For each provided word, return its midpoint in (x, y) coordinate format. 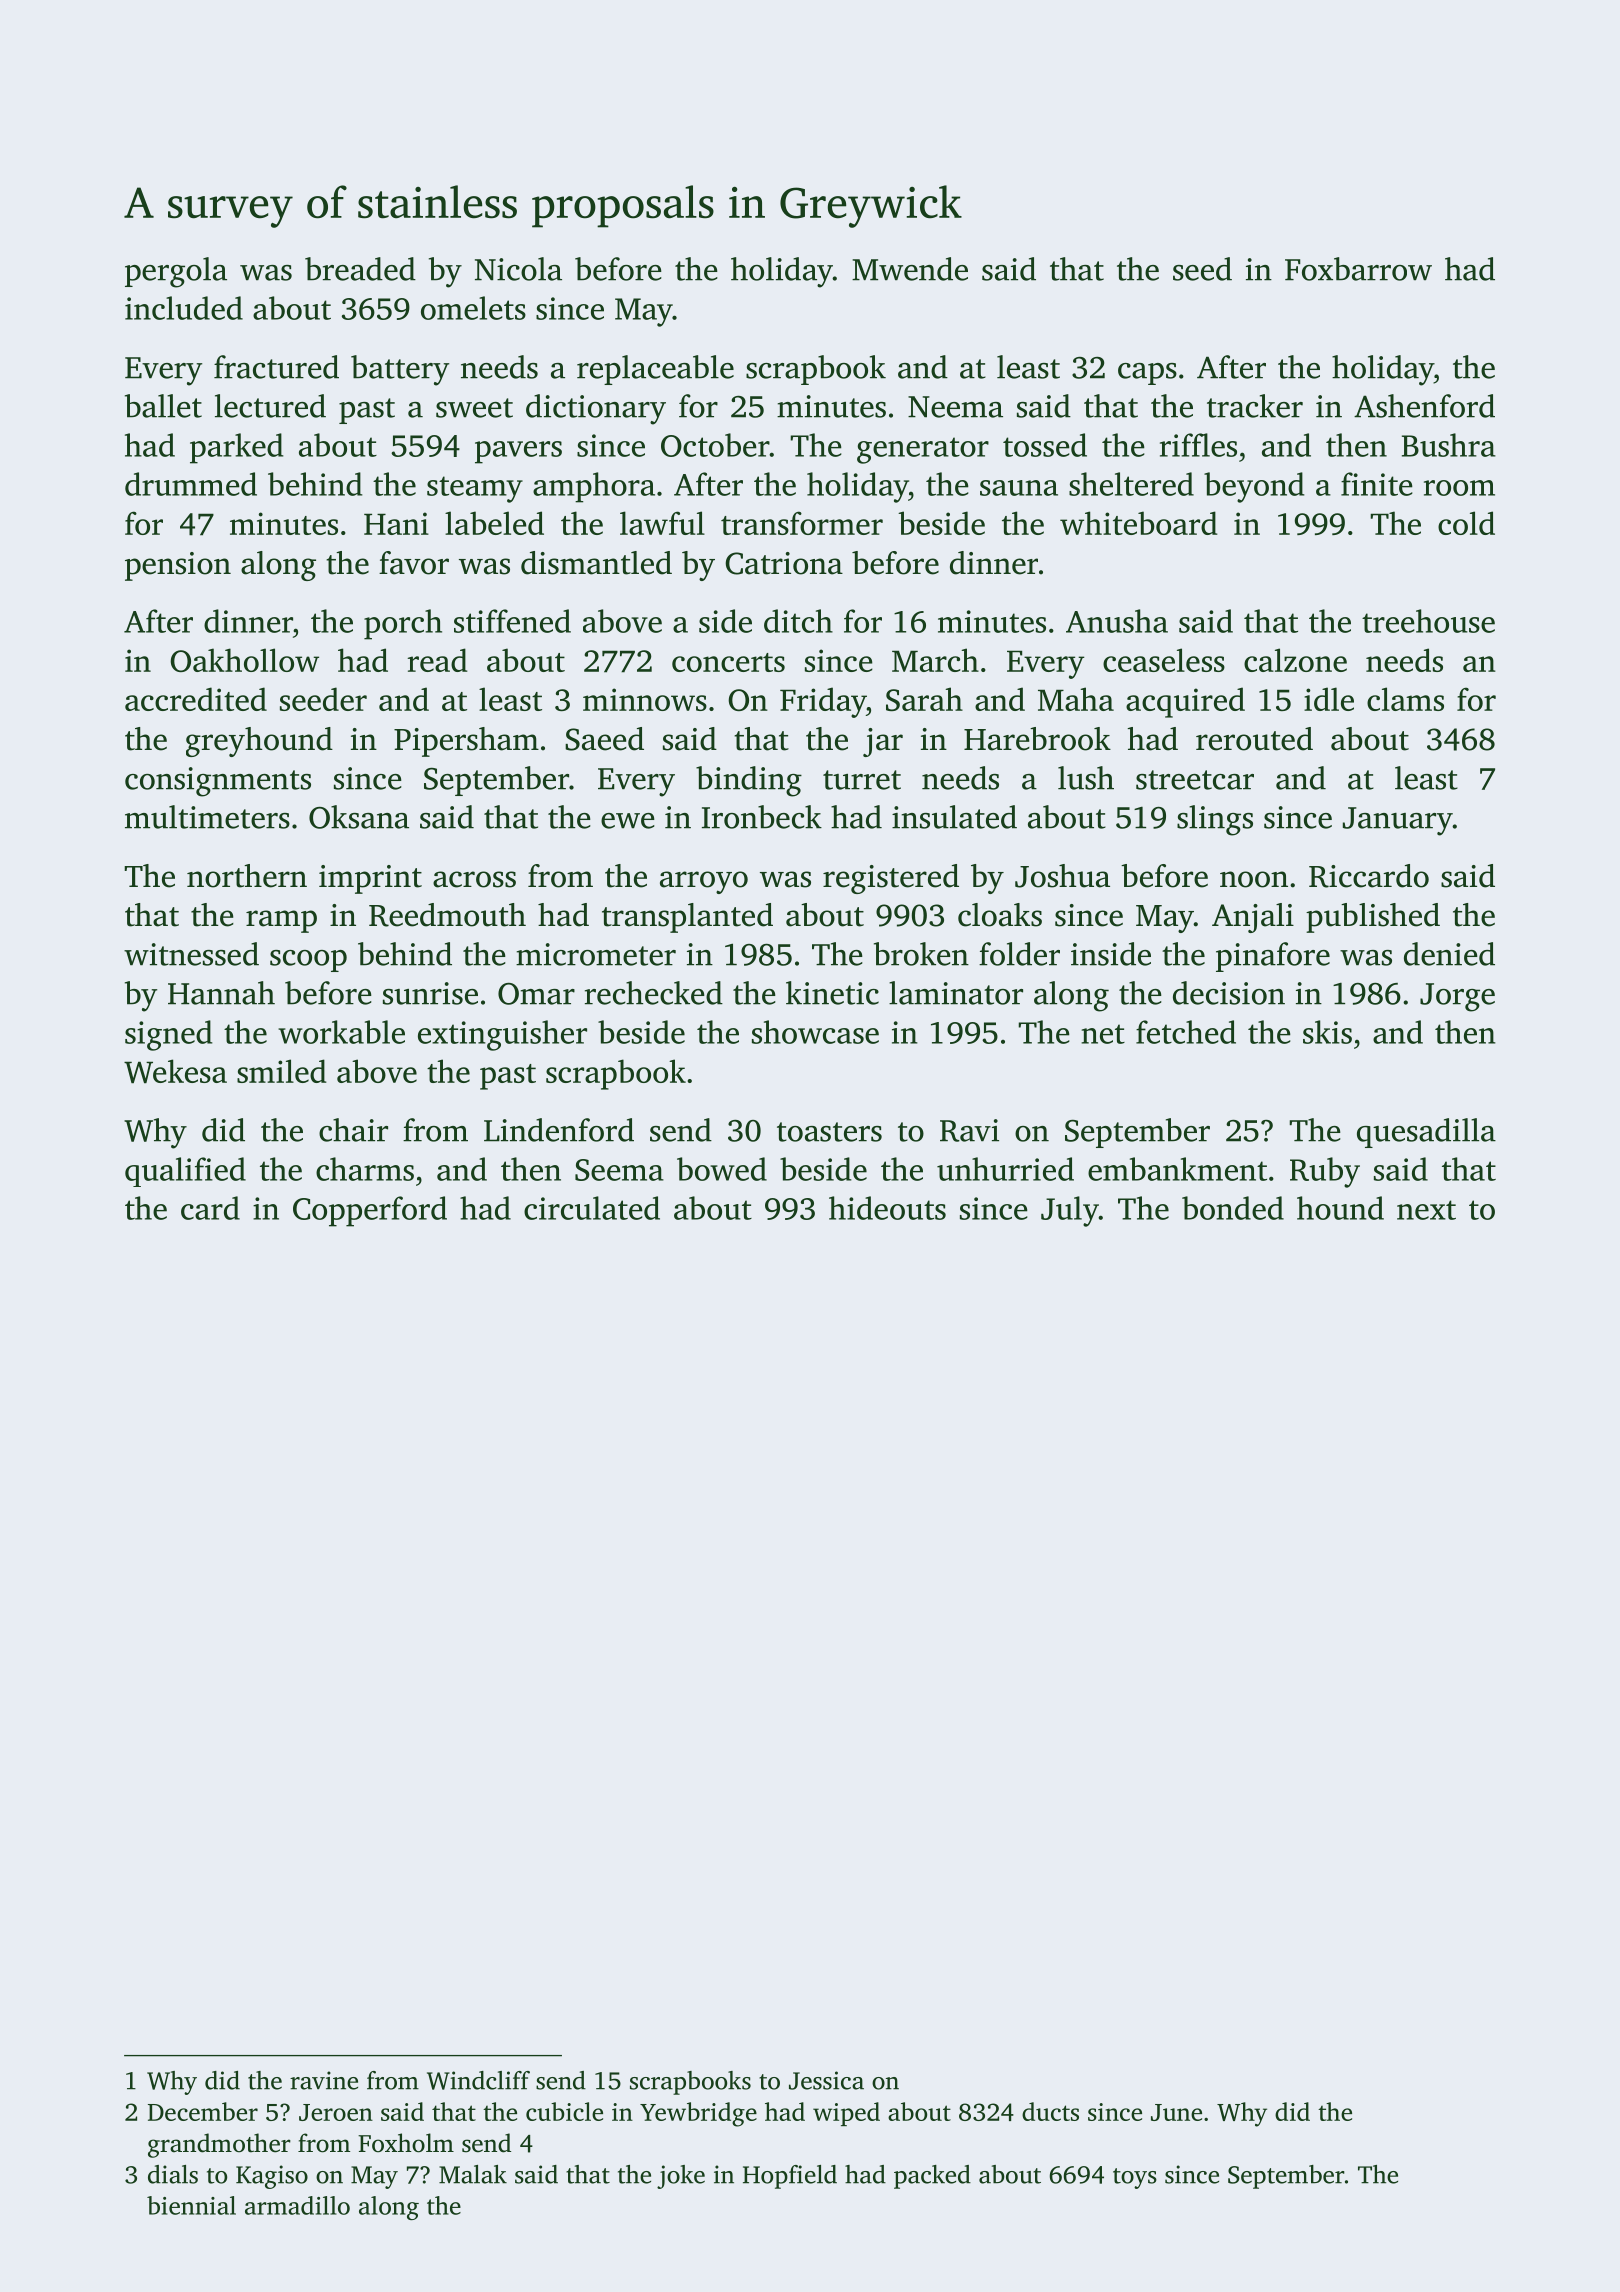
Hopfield (790, 2177)
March (935, 660)
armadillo (297, 2205)
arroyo (704, 882)
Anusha (1117, 621)
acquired (1185, 702)
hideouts (887, 1208)
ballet (163, 406)
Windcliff (478, 2080)
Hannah (221, 993)
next (1426, 1210)
